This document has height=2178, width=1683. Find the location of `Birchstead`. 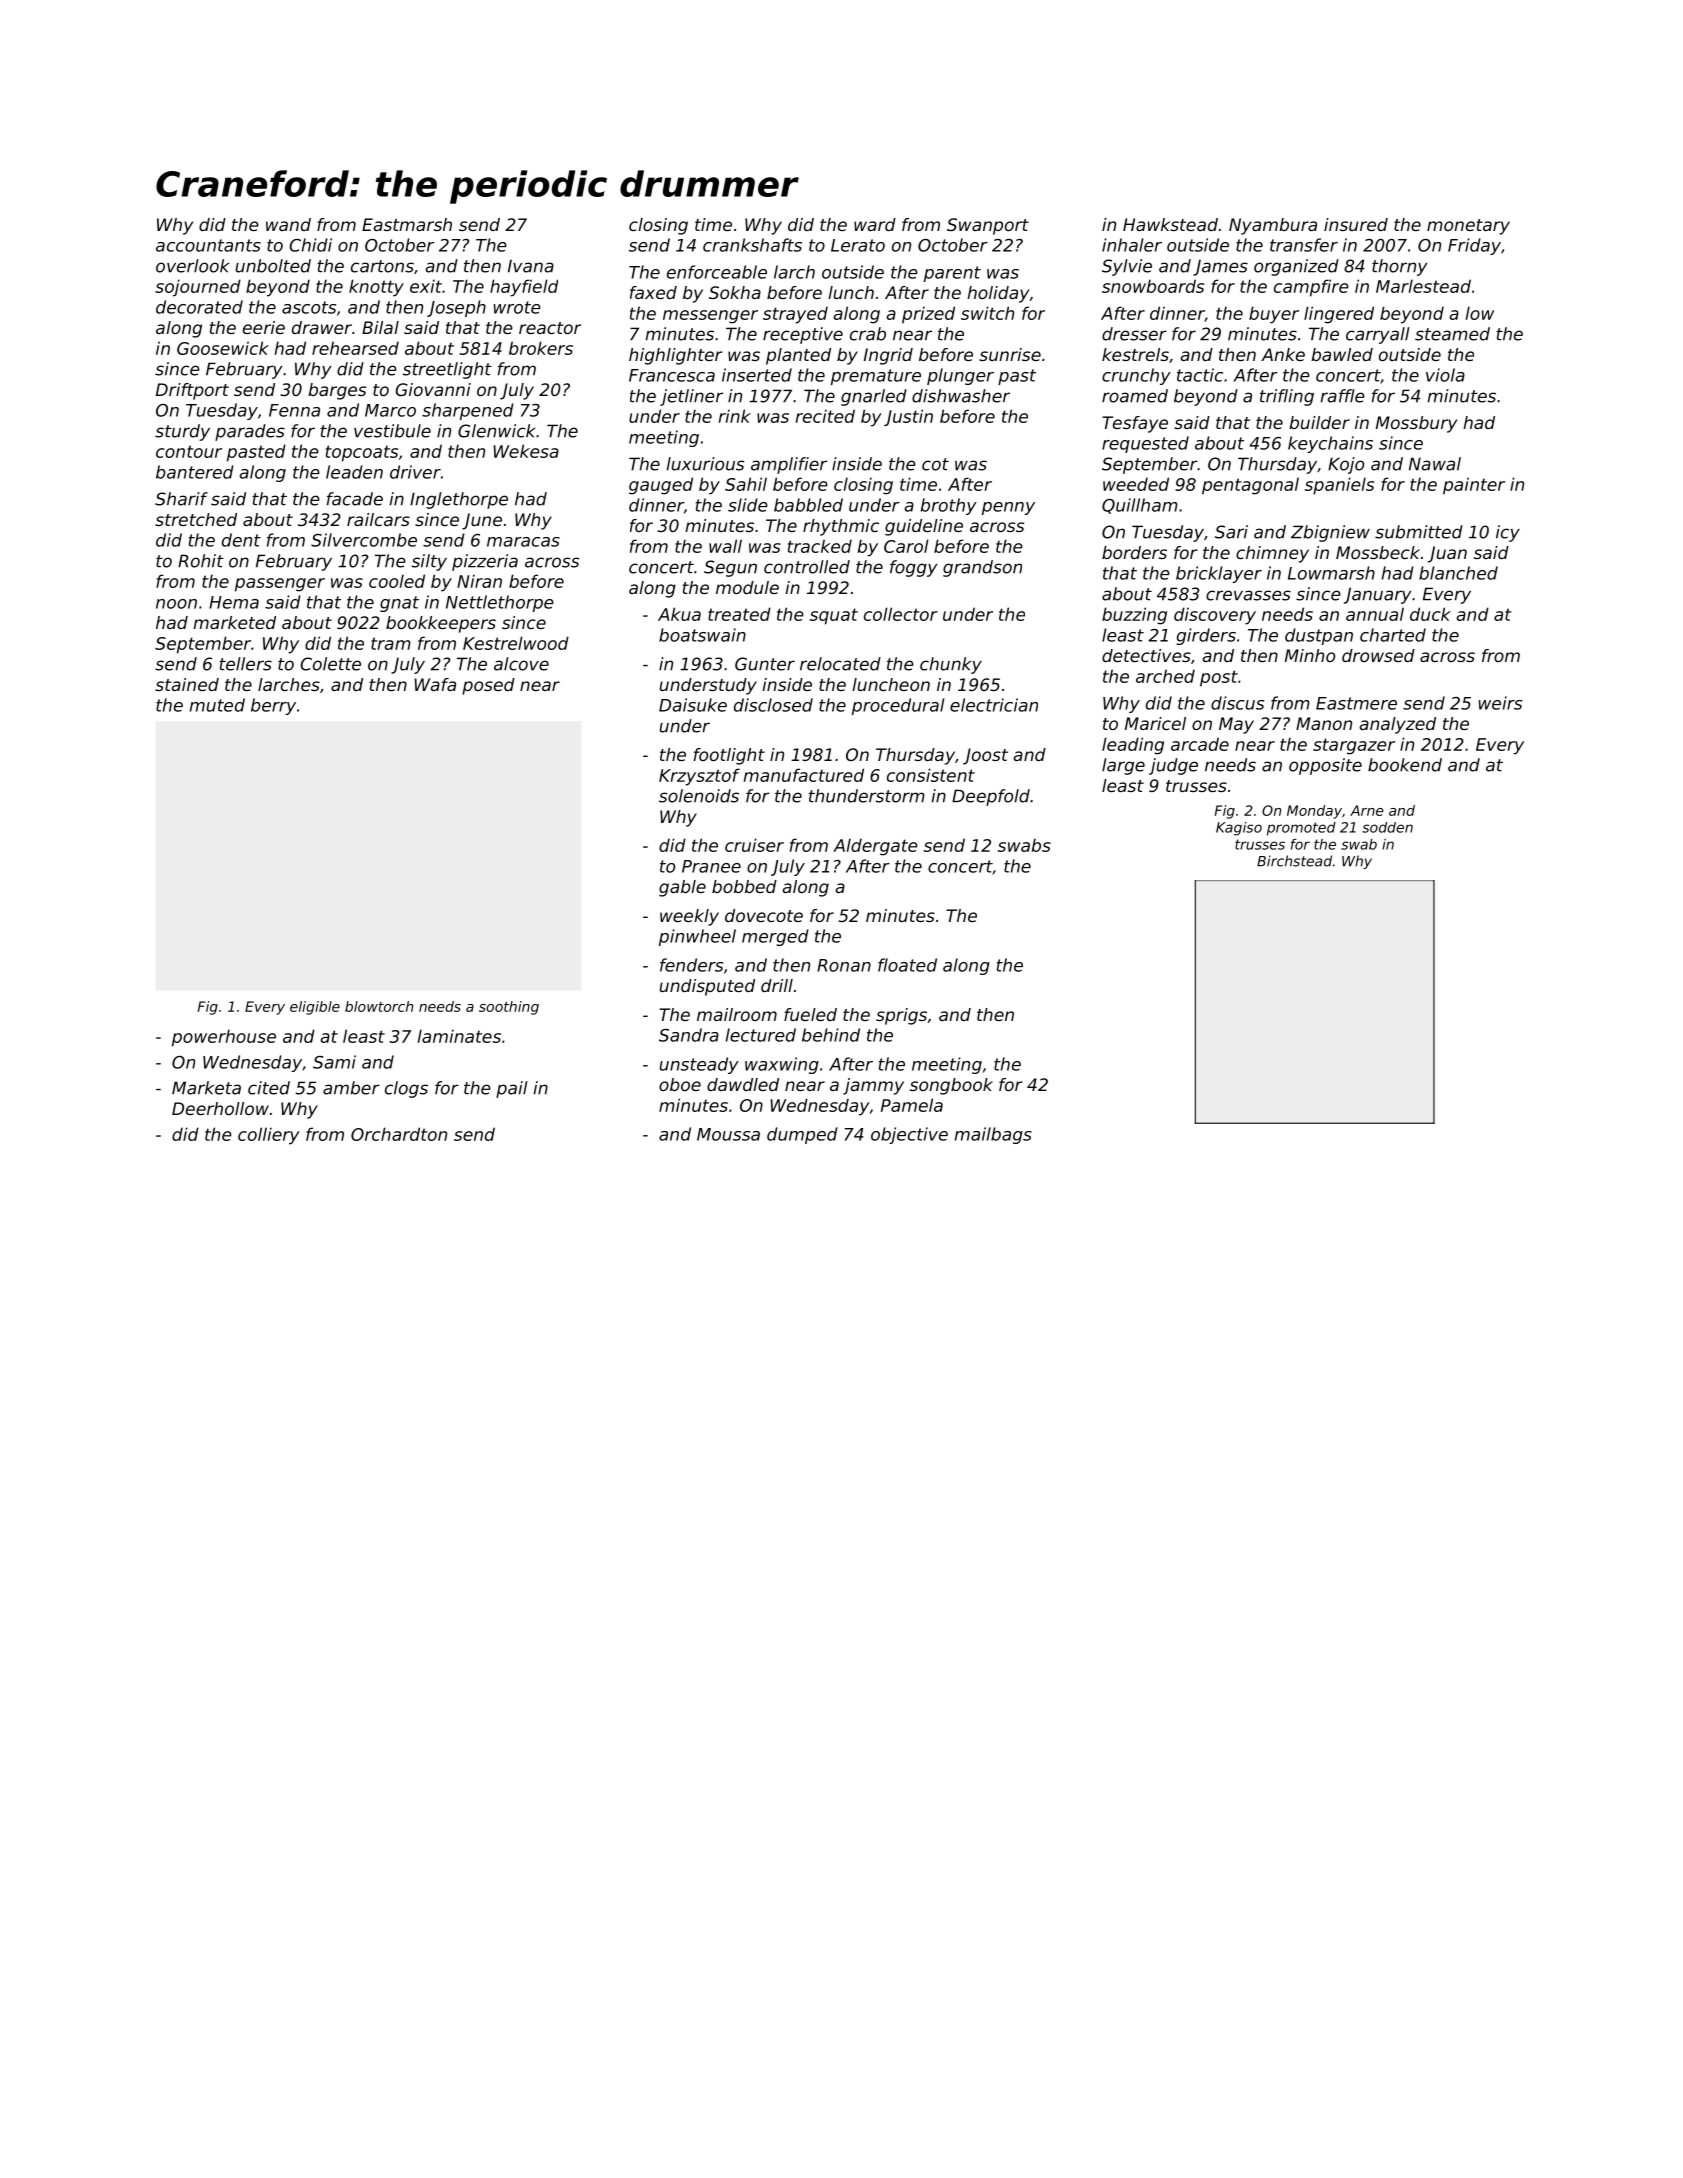

Birchstead is located at coordinates (1294, 861).
